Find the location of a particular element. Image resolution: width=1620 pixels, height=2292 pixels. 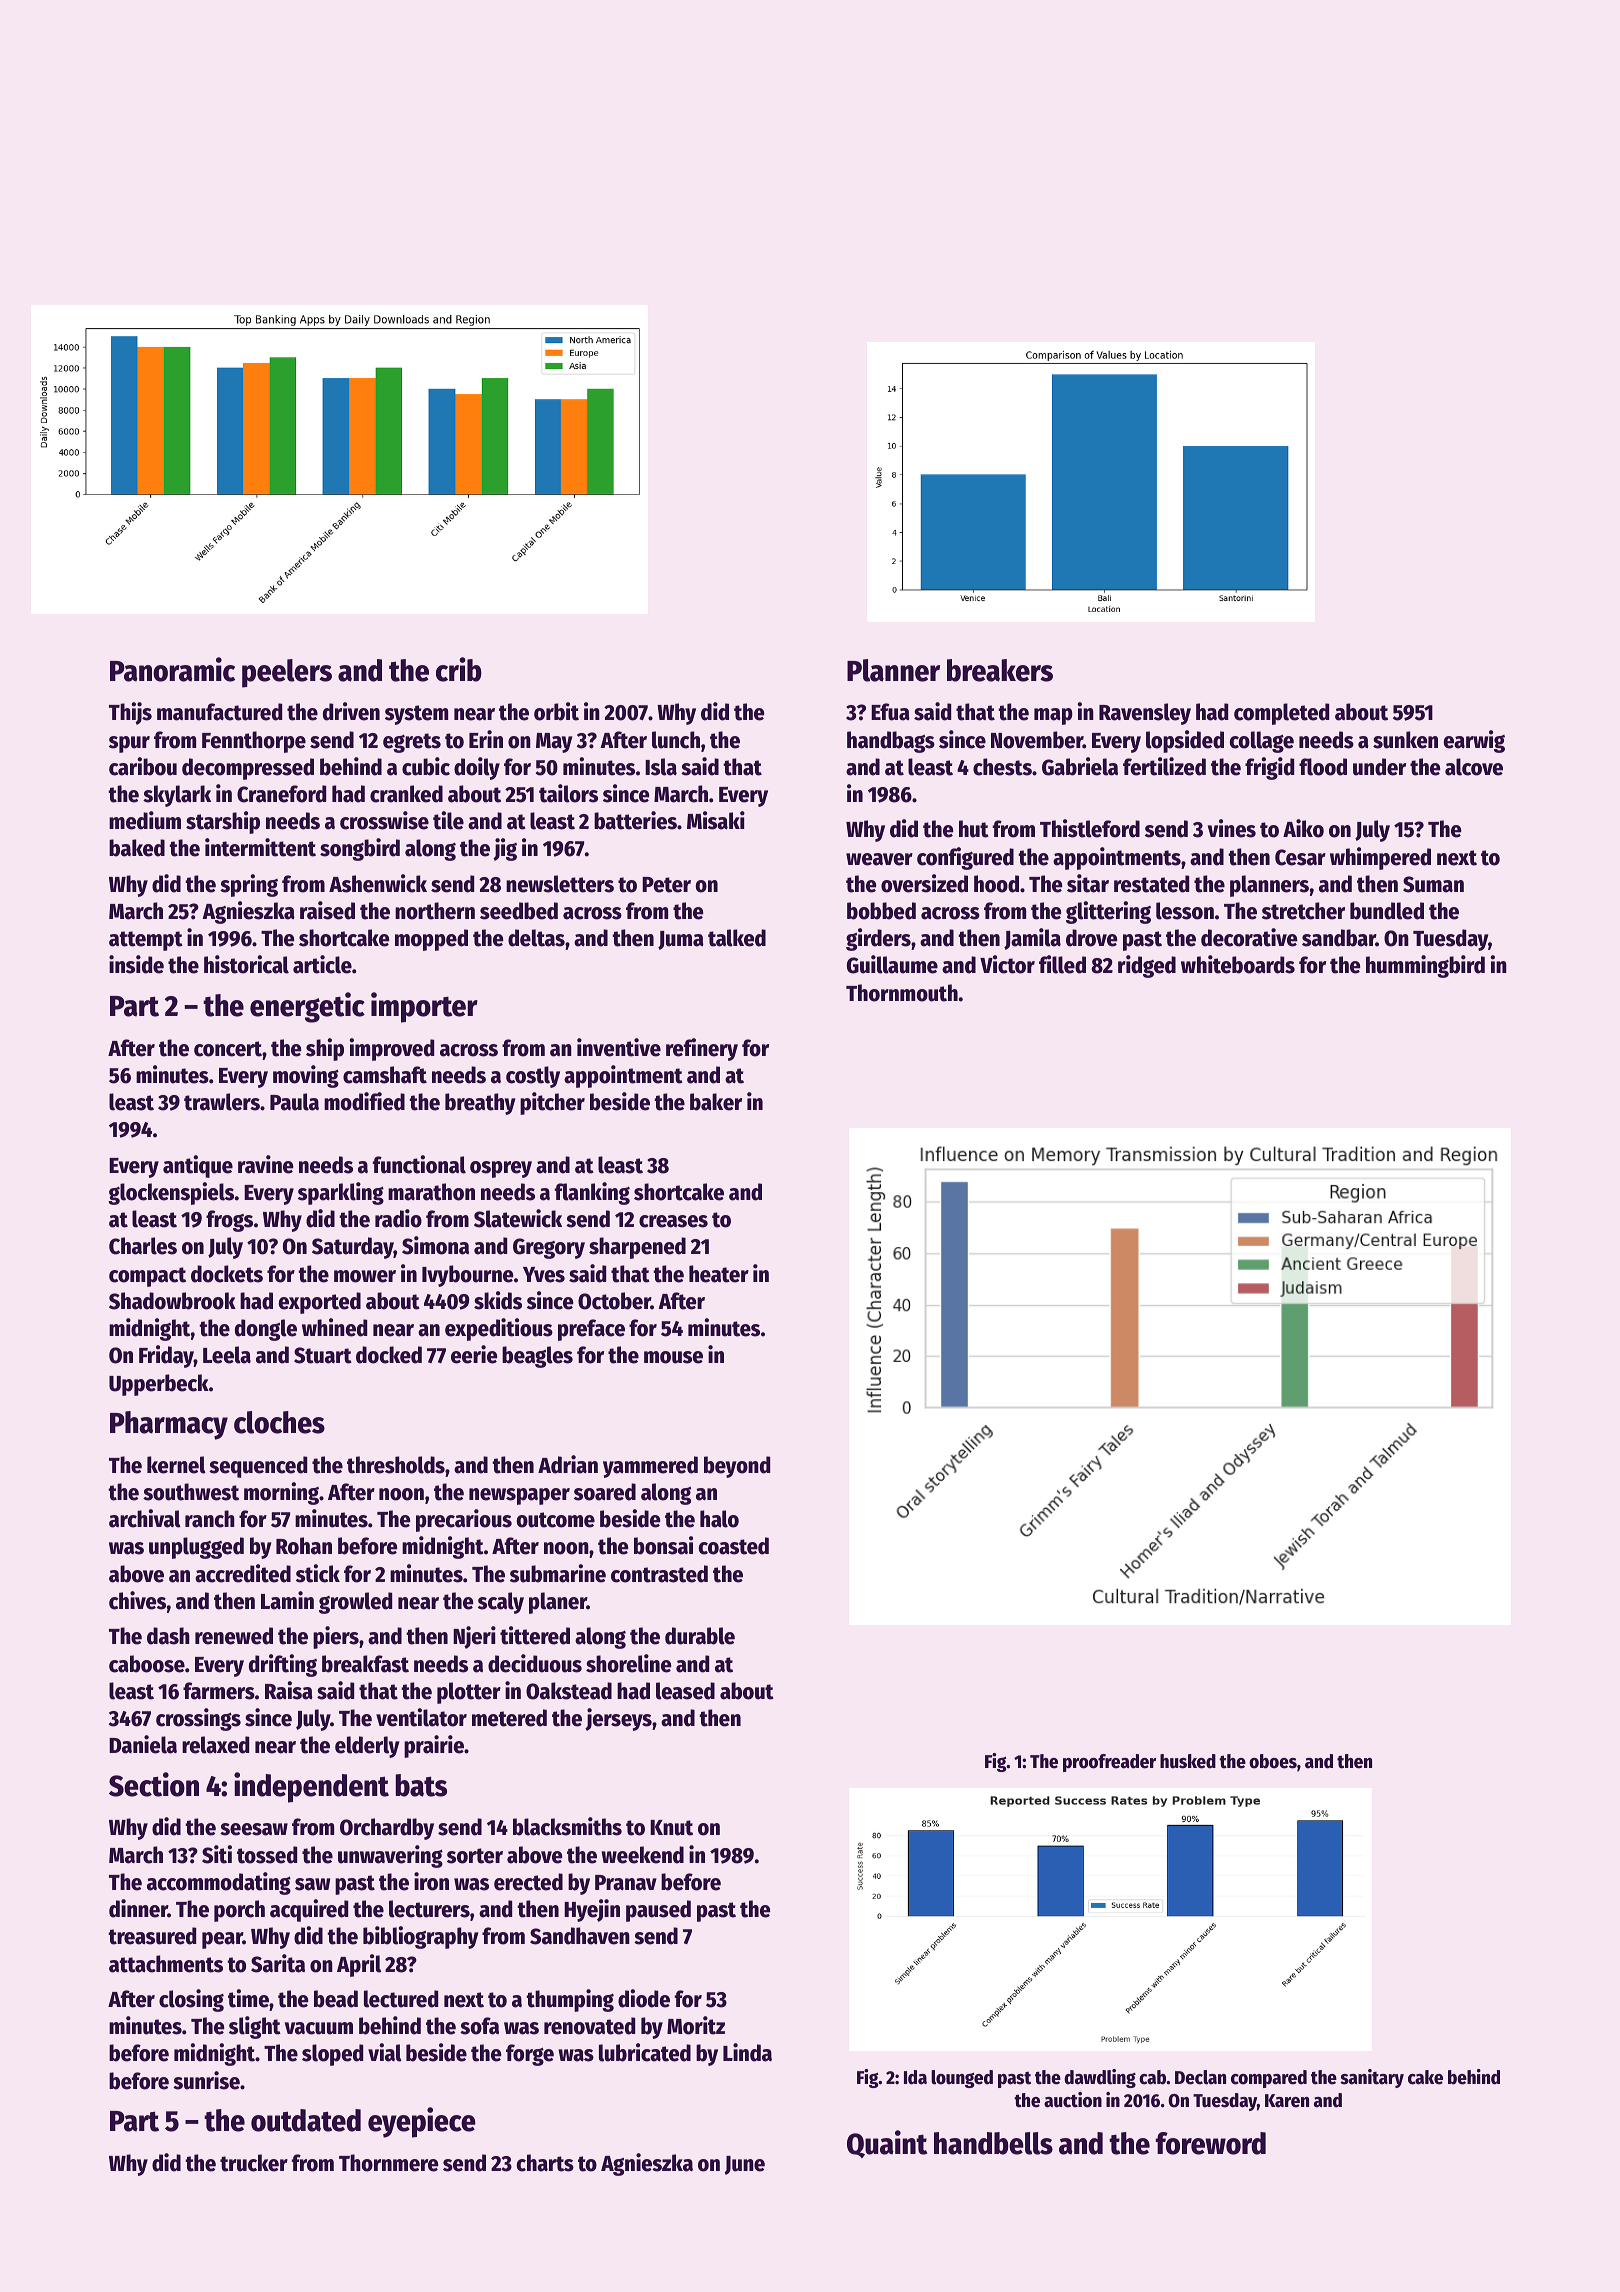

proofreader is located at coordinates (1109, 1763).
